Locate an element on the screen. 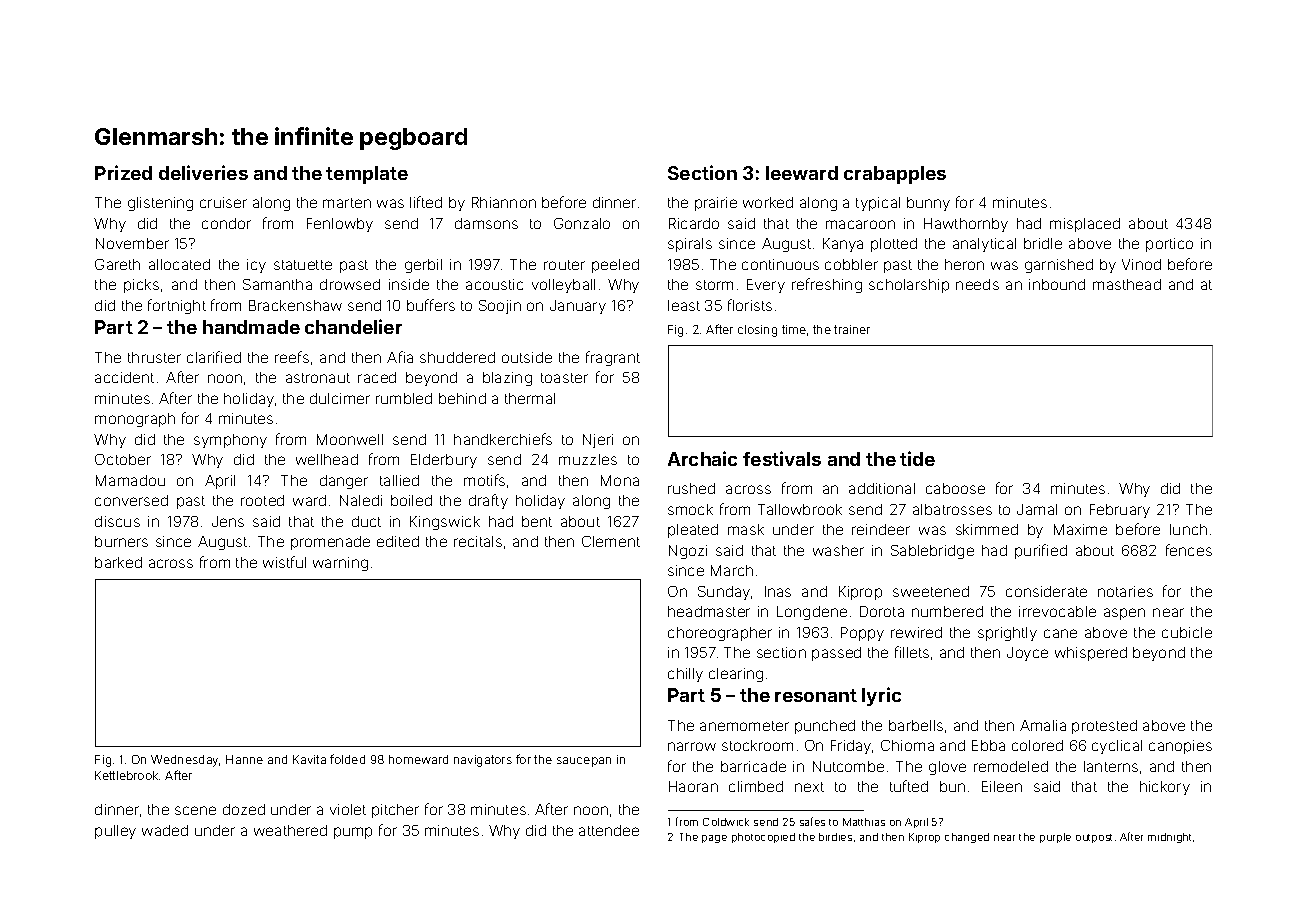  Afia is located at coordinates (400, 357).
